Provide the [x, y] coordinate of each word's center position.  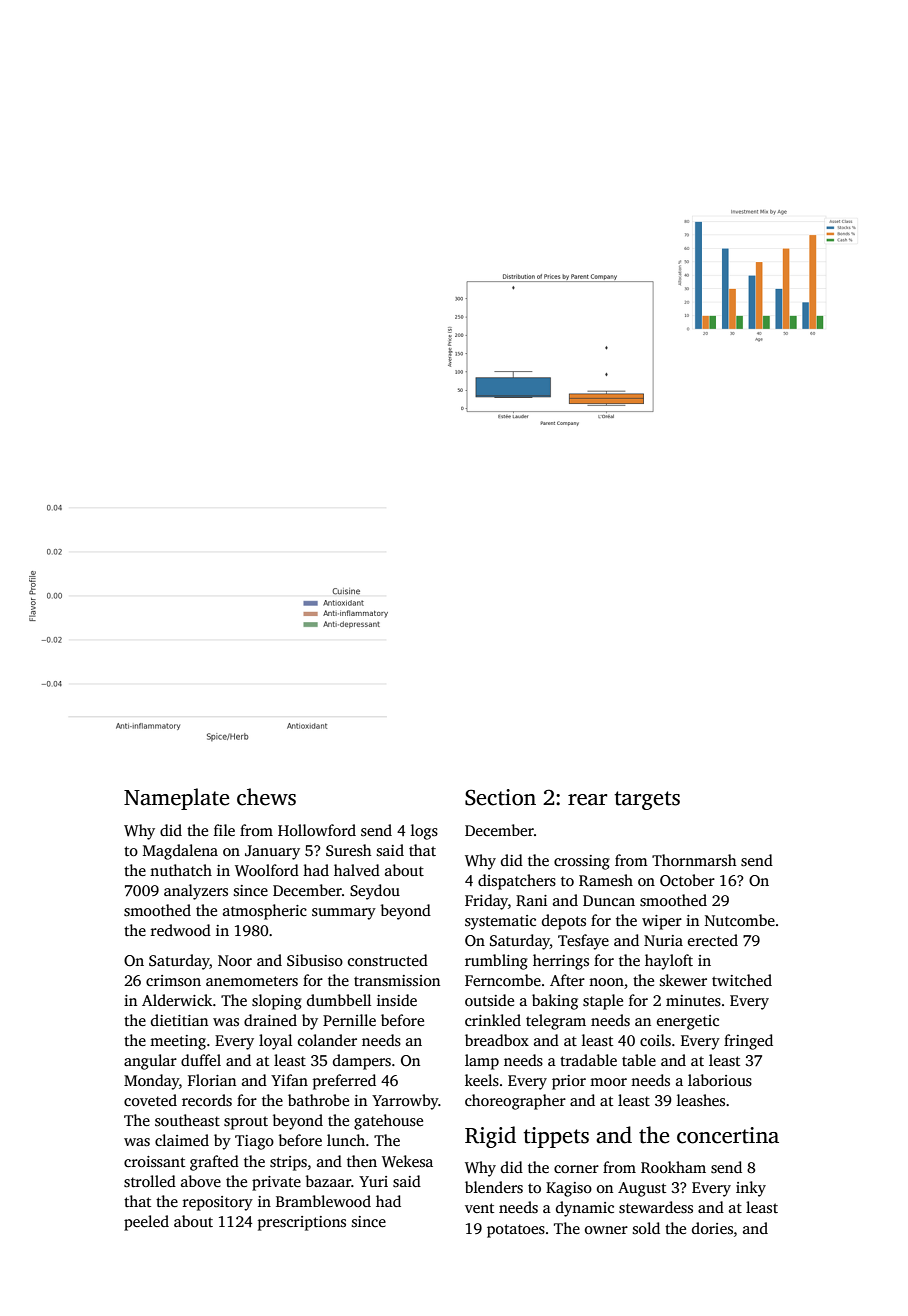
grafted [214, 1163]
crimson [173, 981]
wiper [662, 922]
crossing [582, 862]
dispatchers [517, 882]
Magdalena [180, 852]
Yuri [373, 1181]
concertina [728, 1135]
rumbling [496, 962]
